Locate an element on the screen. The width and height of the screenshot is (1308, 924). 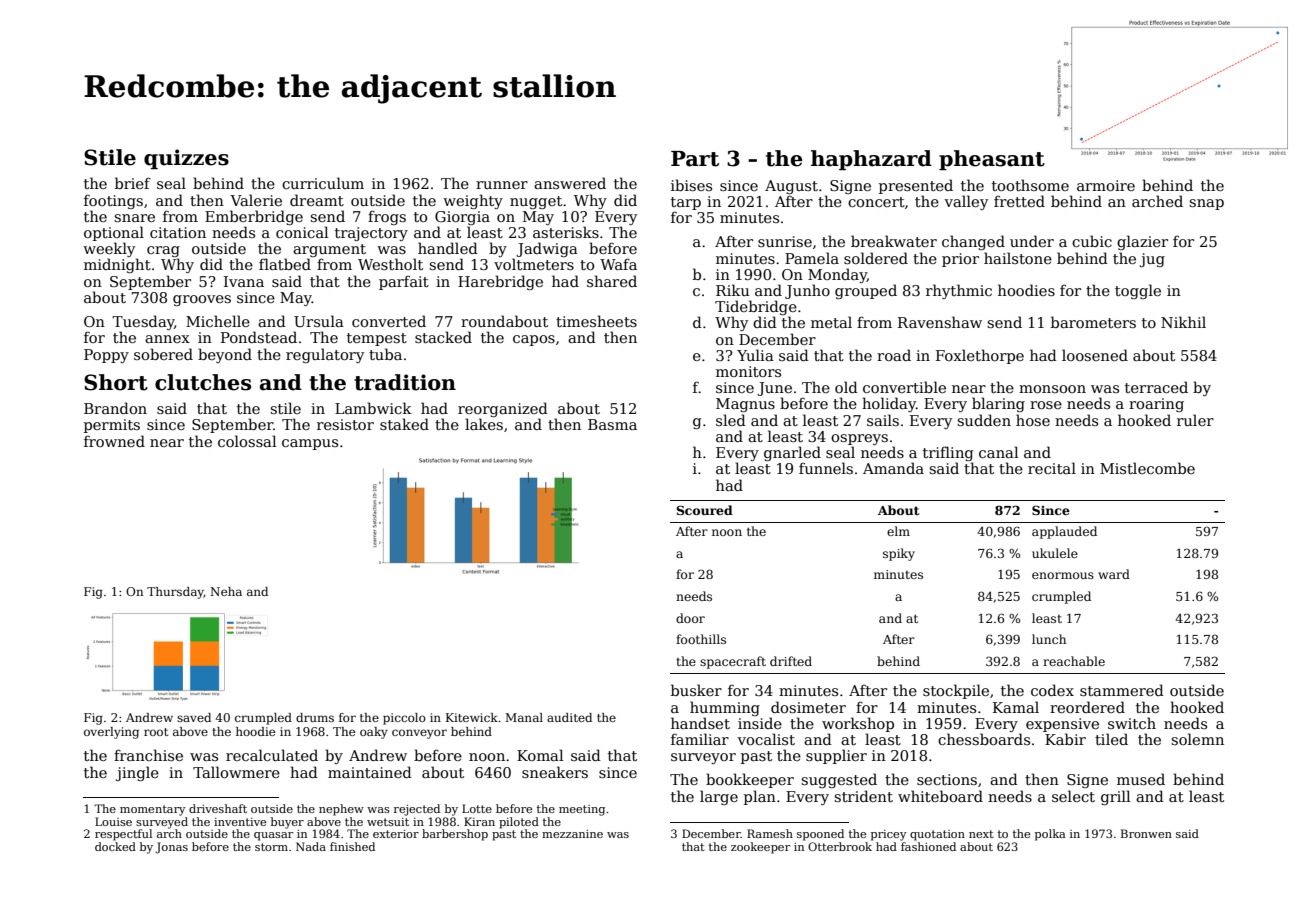
Mistlecombe is located at coordinates (1147, 468).
